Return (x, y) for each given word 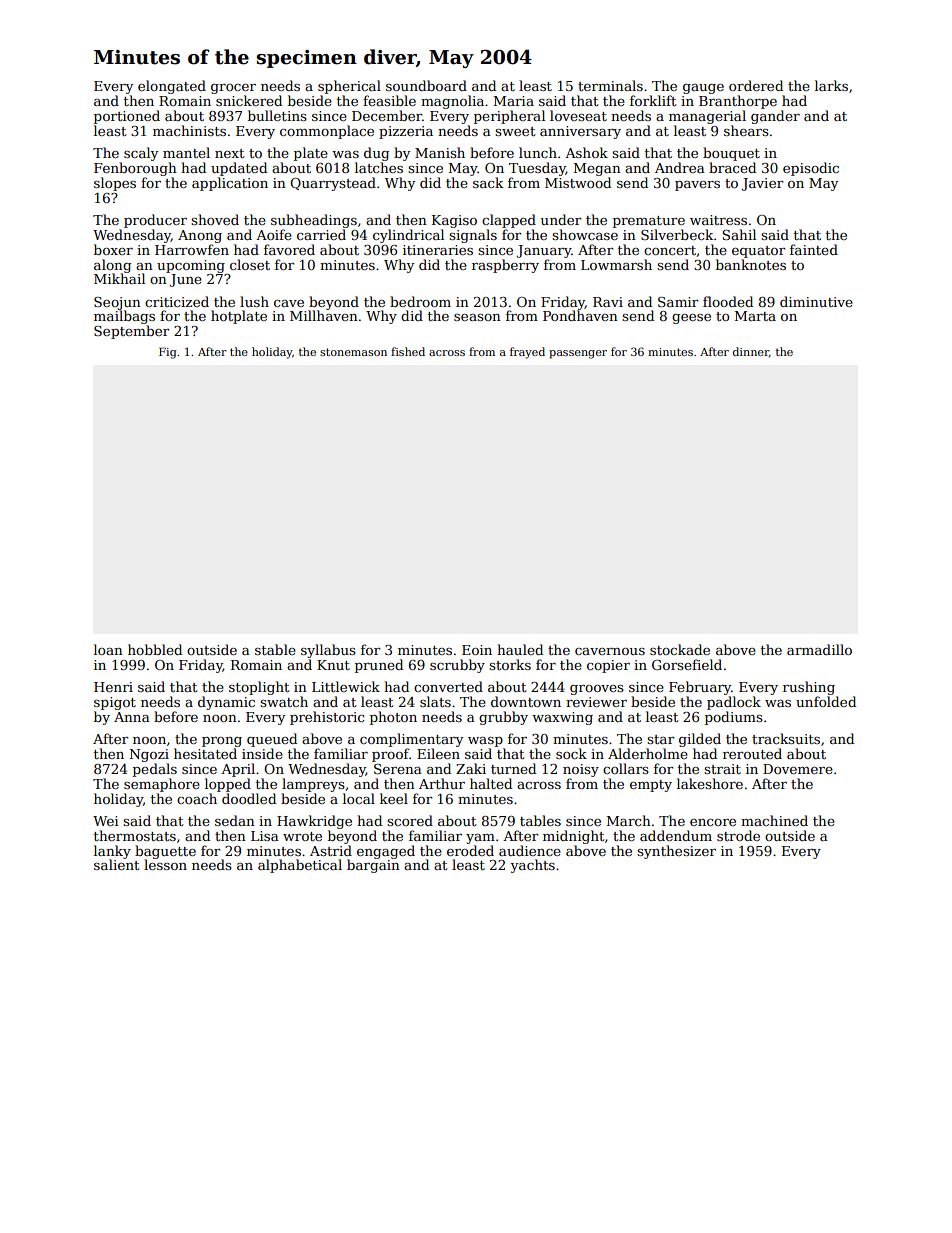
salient (117, 864)
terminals (610, 85)
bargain (373, 866)
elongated (172, 87)
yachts (532, 866)
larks (831, 85)
